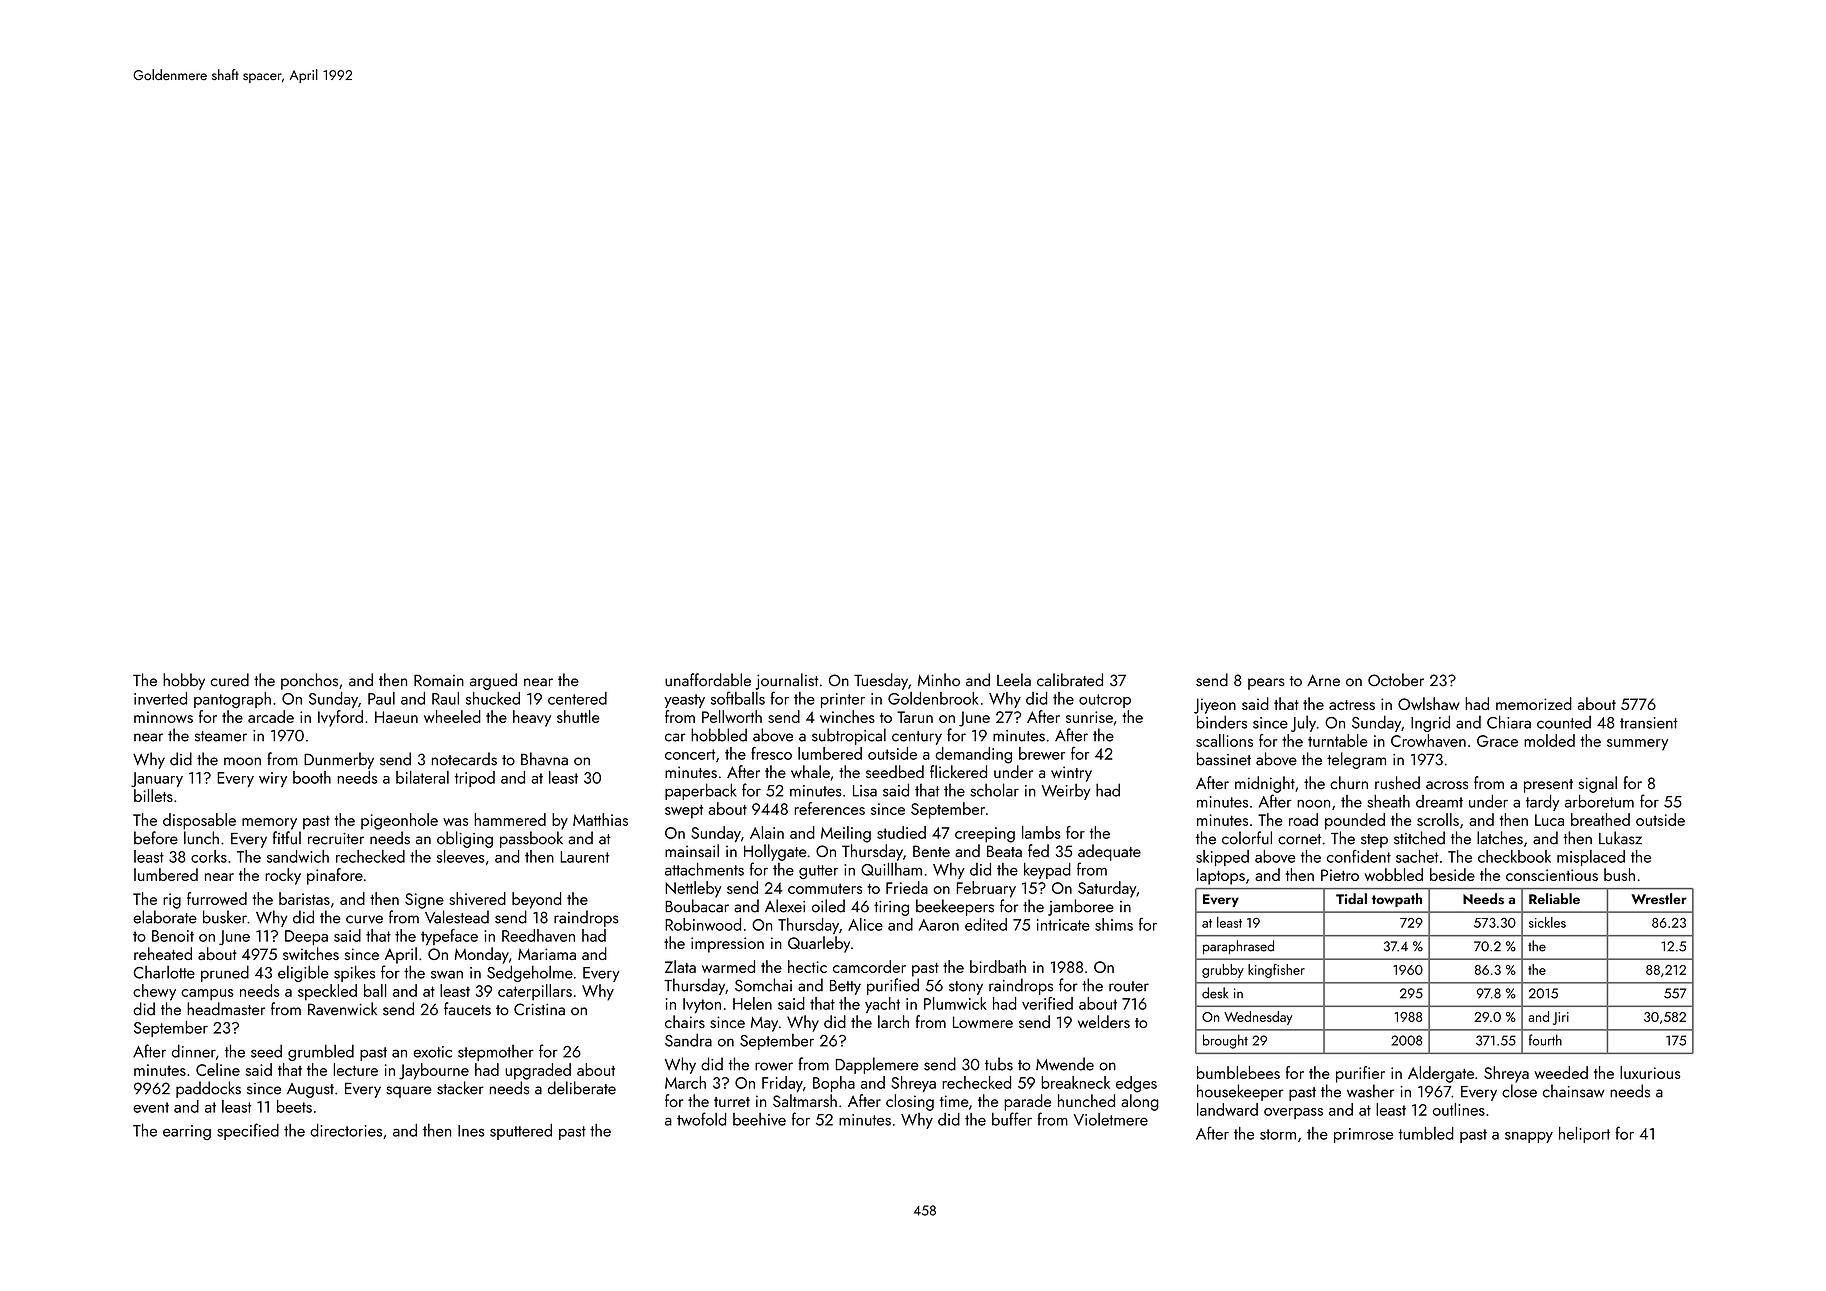 Image resolution: width=1826 pixels, height=1291 pixels. What do you see at coordinates (1430, 723) in the document?
I see `Ingrid` at bounding box center [1430, 723].
